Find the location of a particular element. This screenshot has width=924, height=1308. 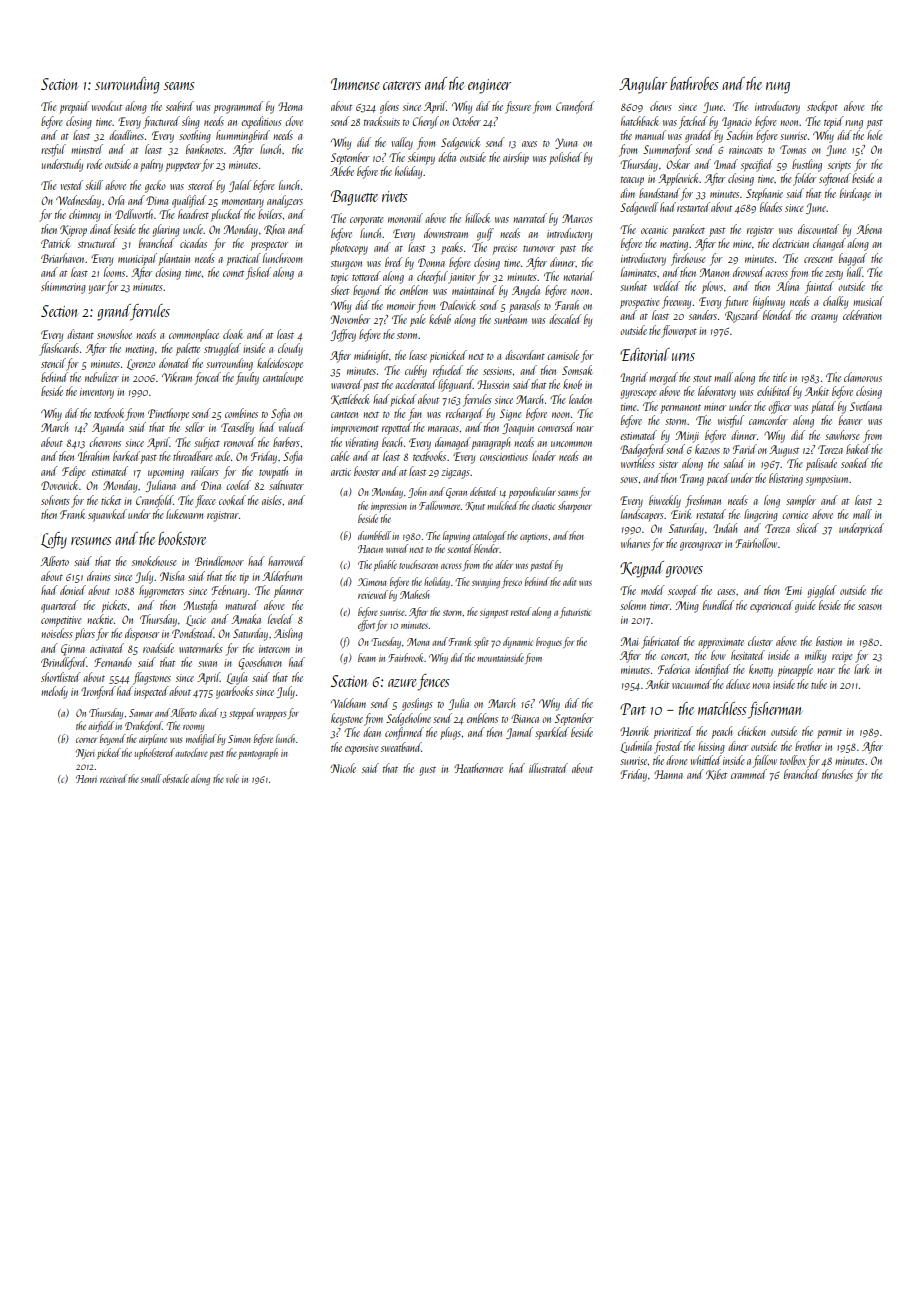

cornice is located at coordinates (795, 515).
